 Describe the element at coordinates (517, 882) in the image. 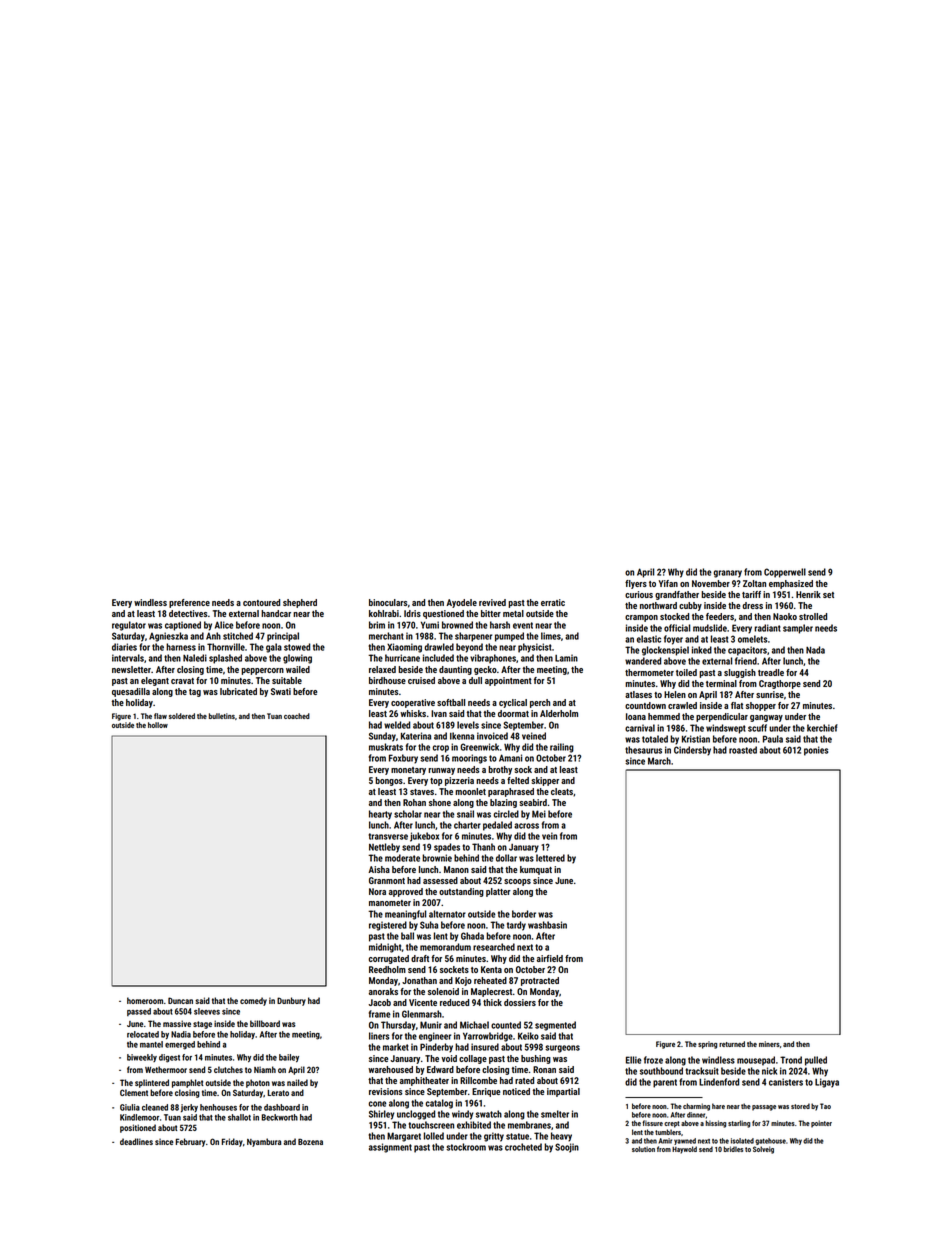

I see `scoops` at that location.
